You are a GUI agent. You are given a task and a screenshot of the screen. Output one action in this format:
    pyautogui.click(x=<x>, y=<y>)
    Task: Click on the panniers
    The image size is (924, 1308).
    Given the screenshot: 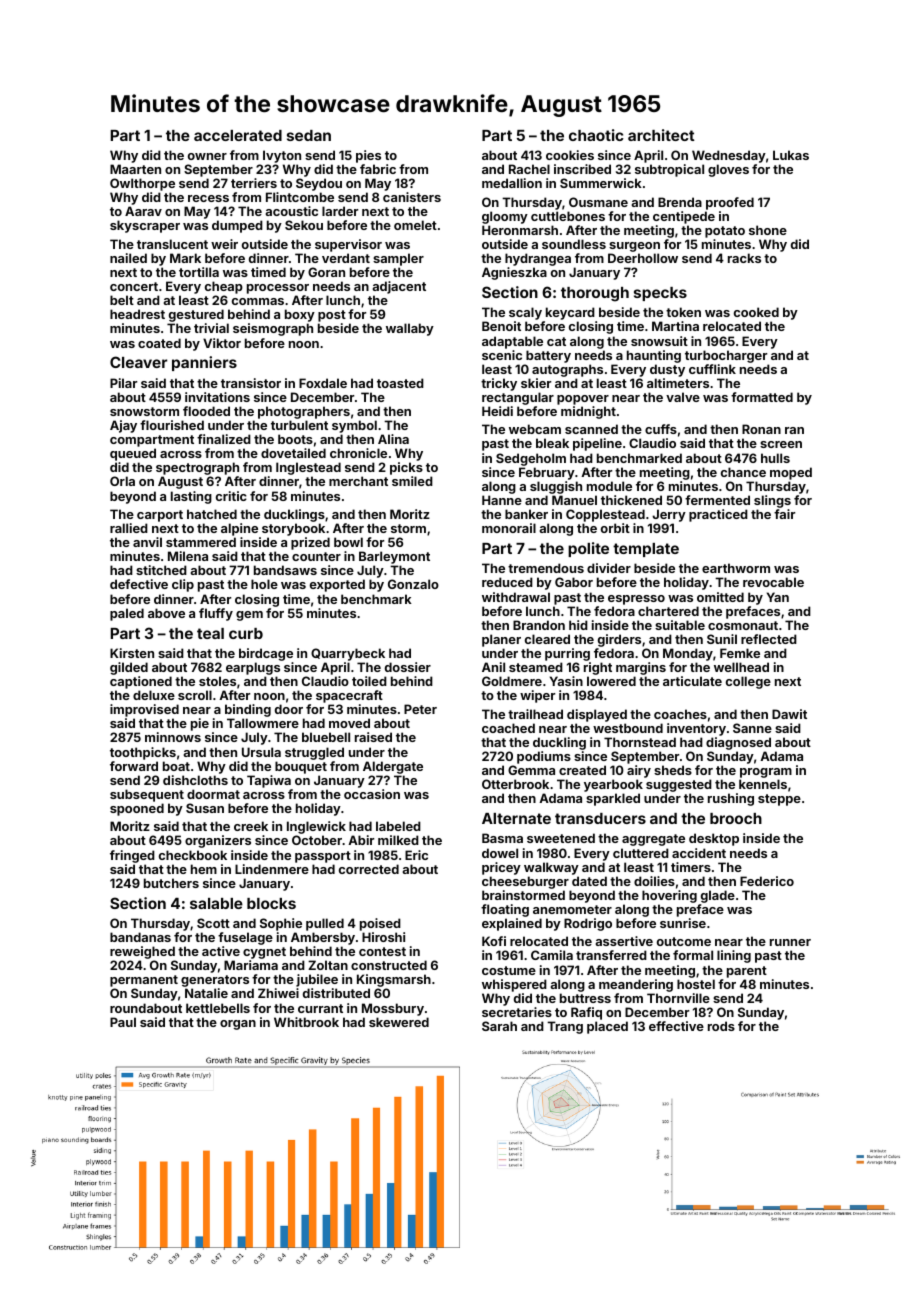 What is the action you would take?
    pyautogui.click(x=204, y=363)
